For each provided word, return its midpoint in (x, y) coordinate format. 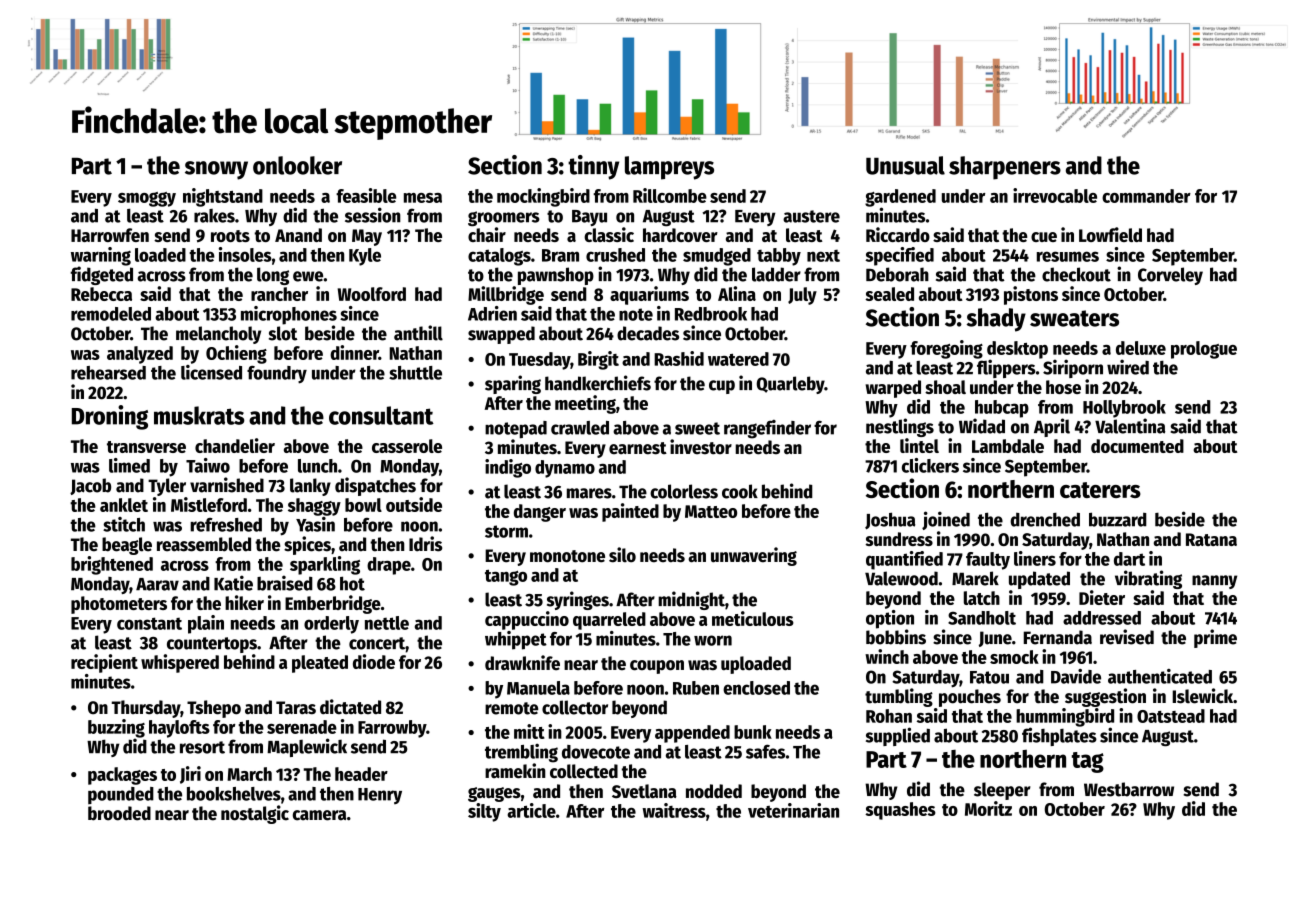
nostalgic (255, 814)
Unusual (905, 165)
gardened (900, 198)
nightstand (223, 197)
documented (1137, 446)
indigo (508, 468)
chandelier (235, 445)
